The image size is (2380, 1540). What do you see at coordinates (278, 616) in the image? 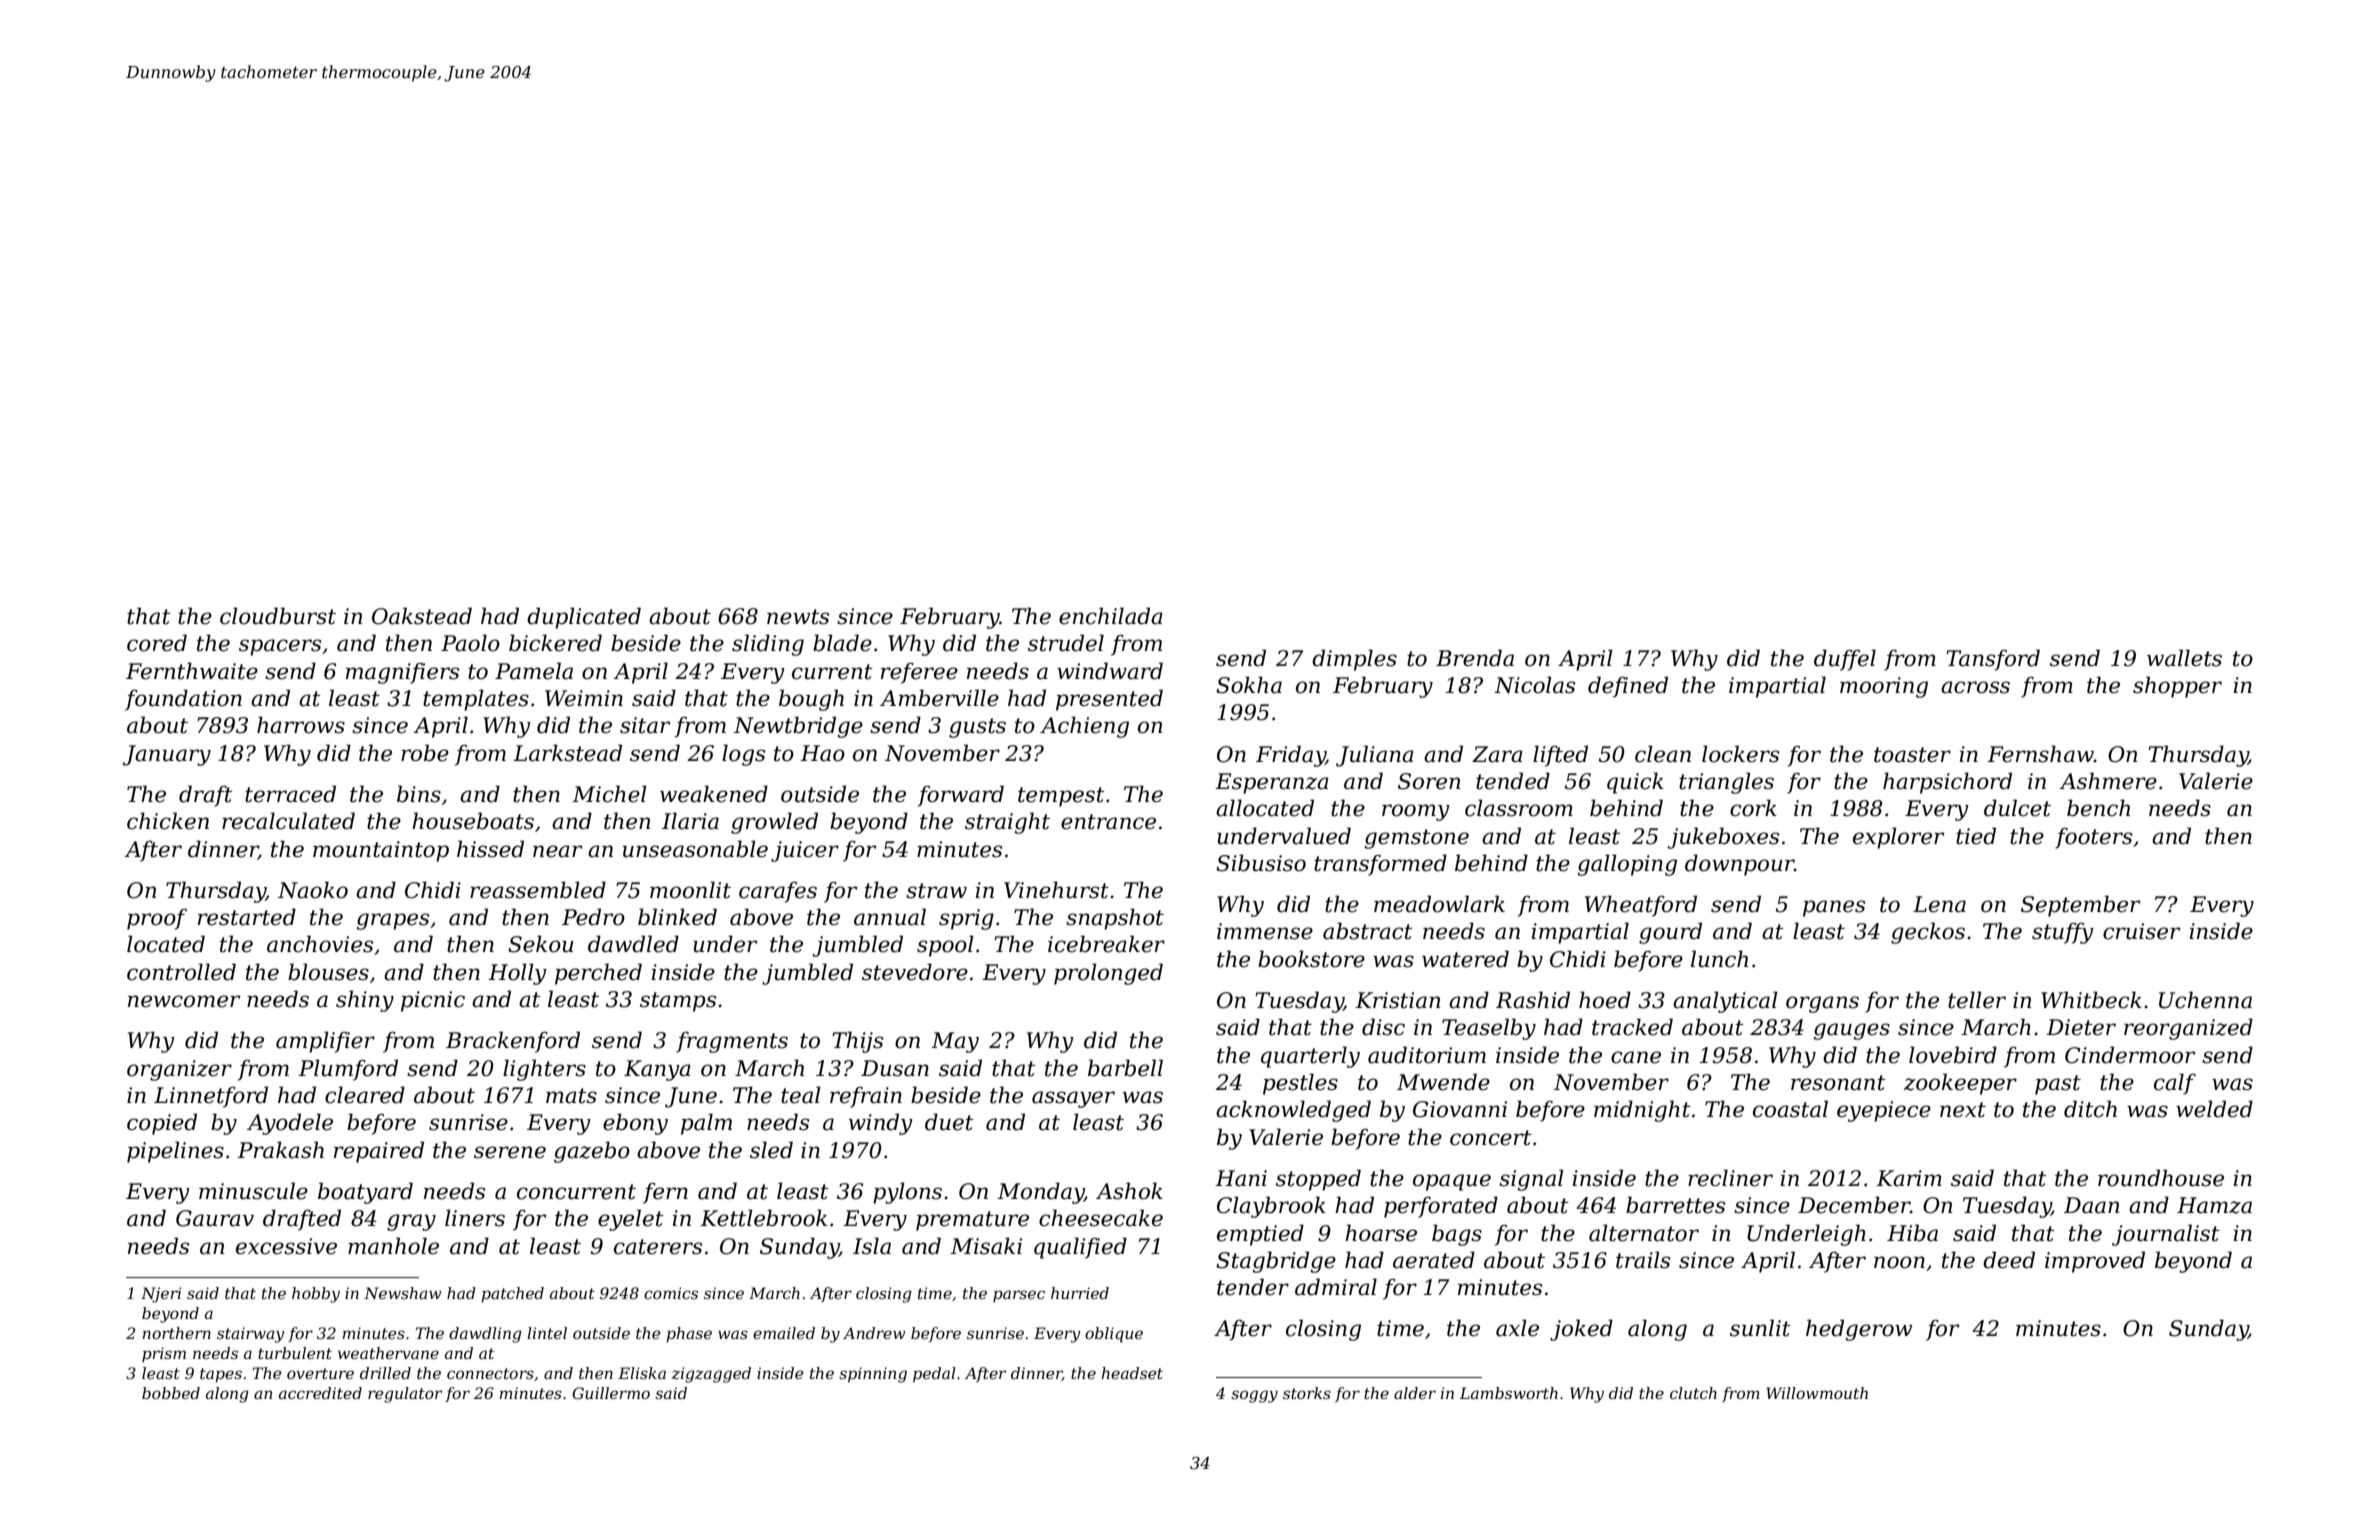
I see `cloudburst` at bounding box center [278, 616].
